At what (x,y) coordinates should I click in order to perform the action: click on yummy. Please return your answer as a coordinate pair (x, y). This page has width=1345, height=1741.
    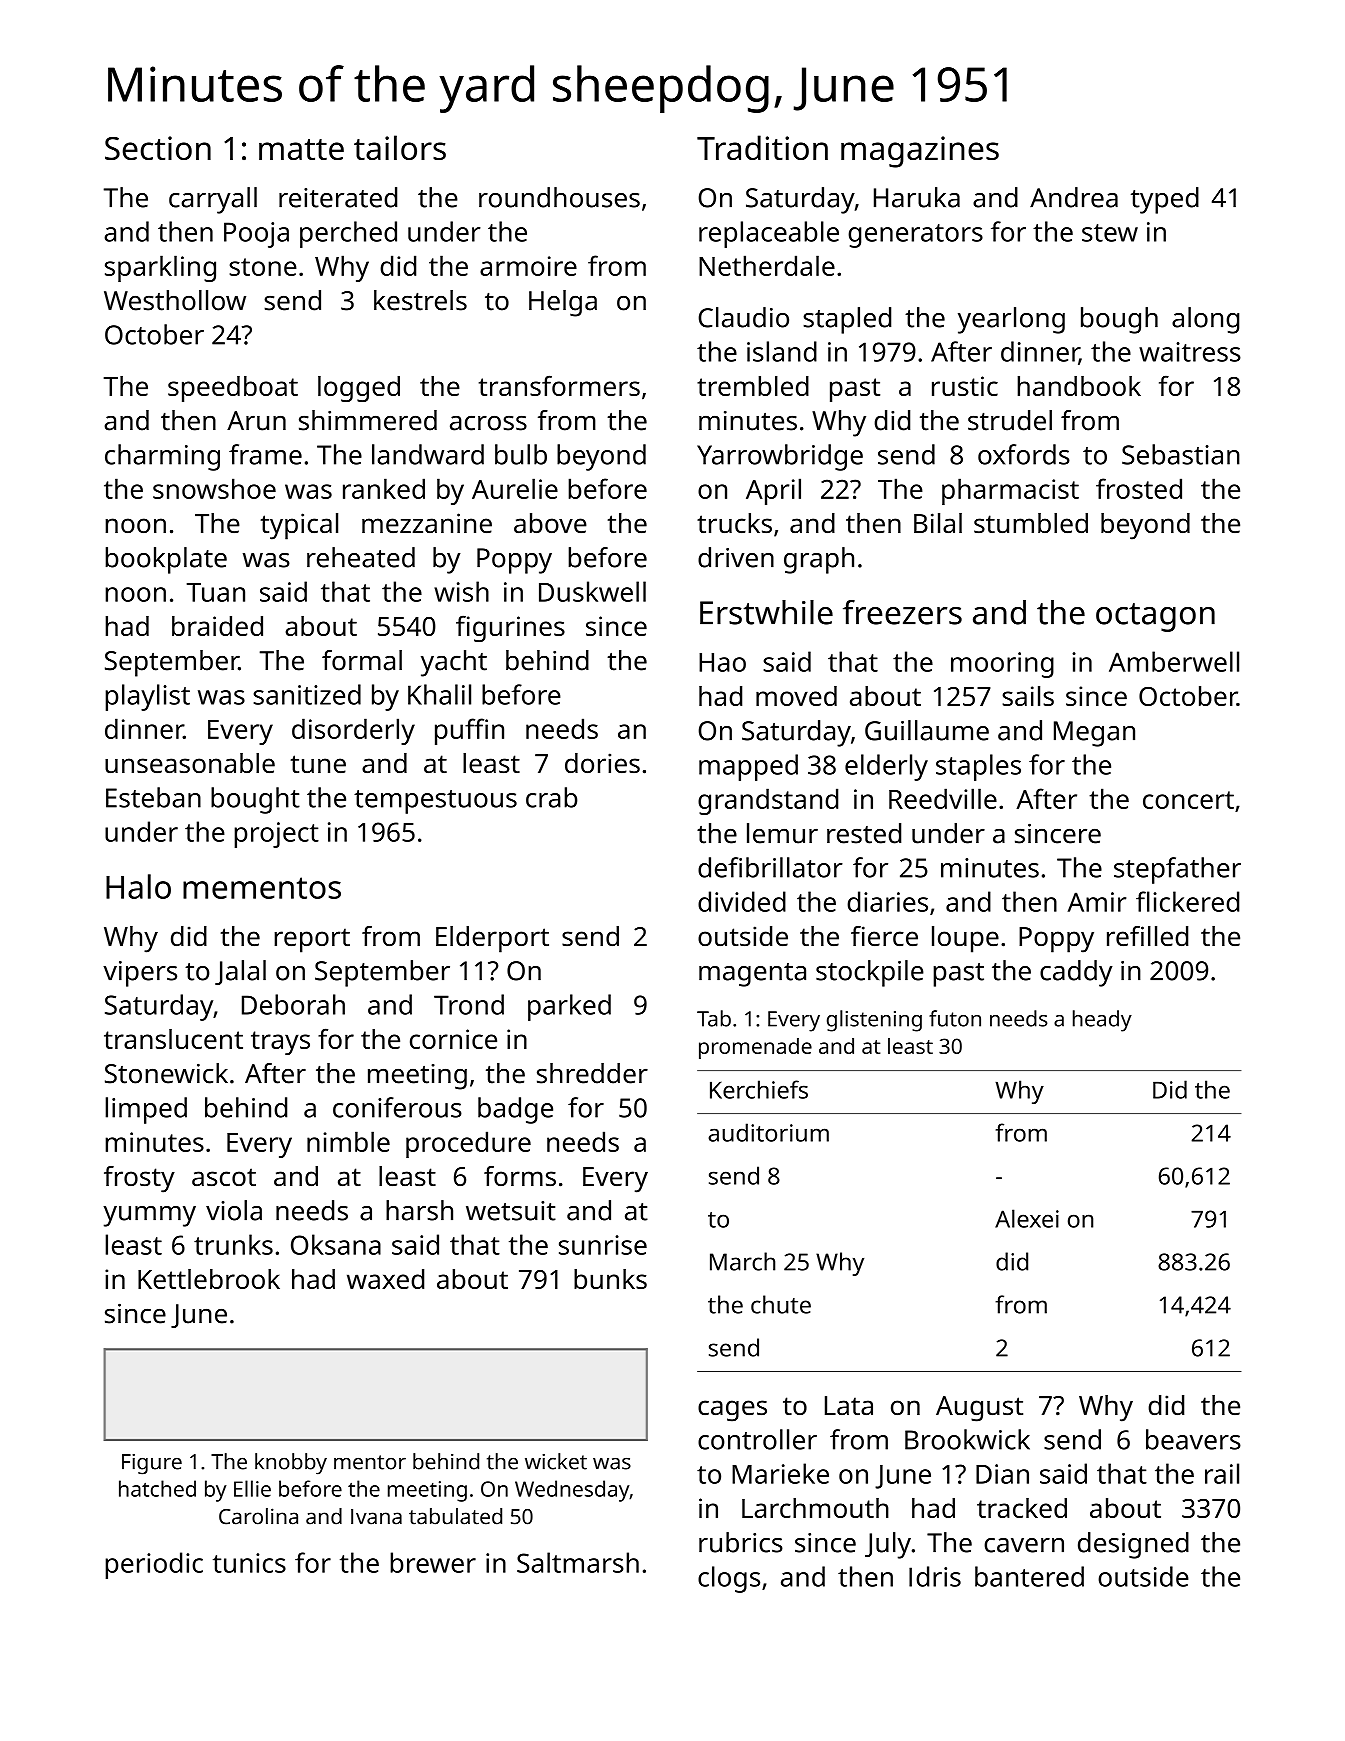
    Looking at the image, I should click on (149, 1216).
